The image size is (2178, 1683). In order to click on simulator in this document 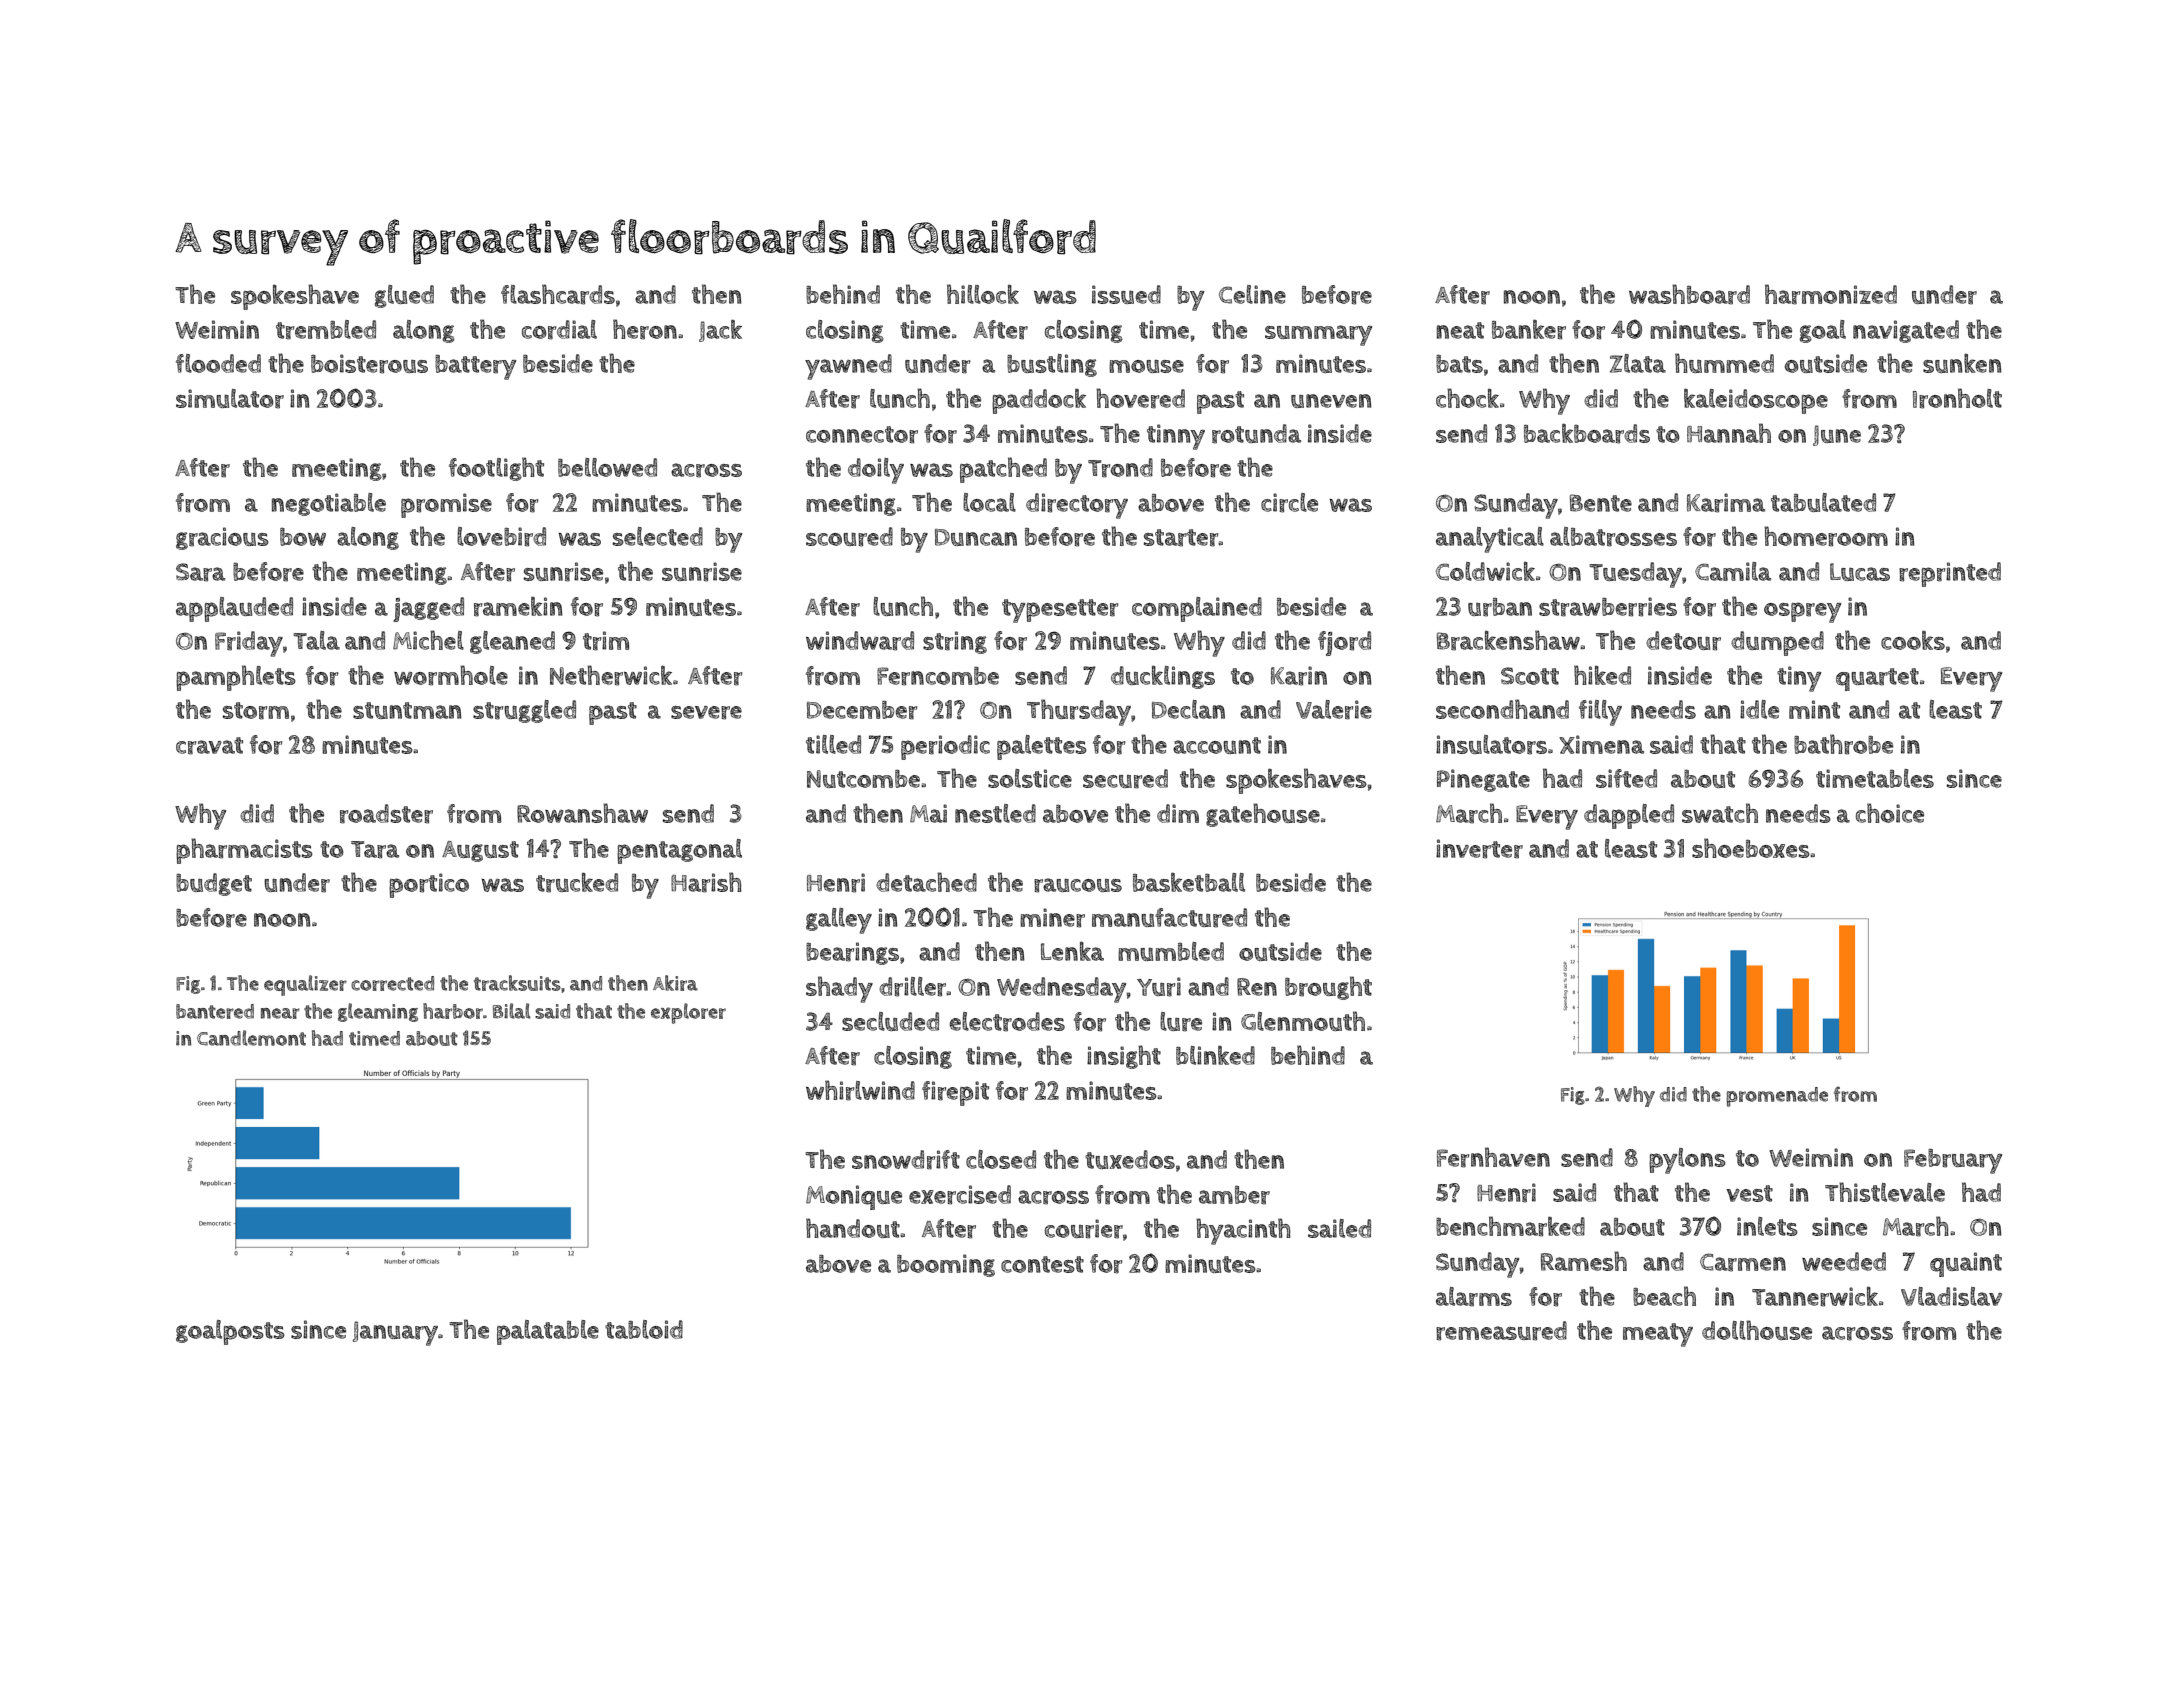, I will do `click(230, 399)`.
